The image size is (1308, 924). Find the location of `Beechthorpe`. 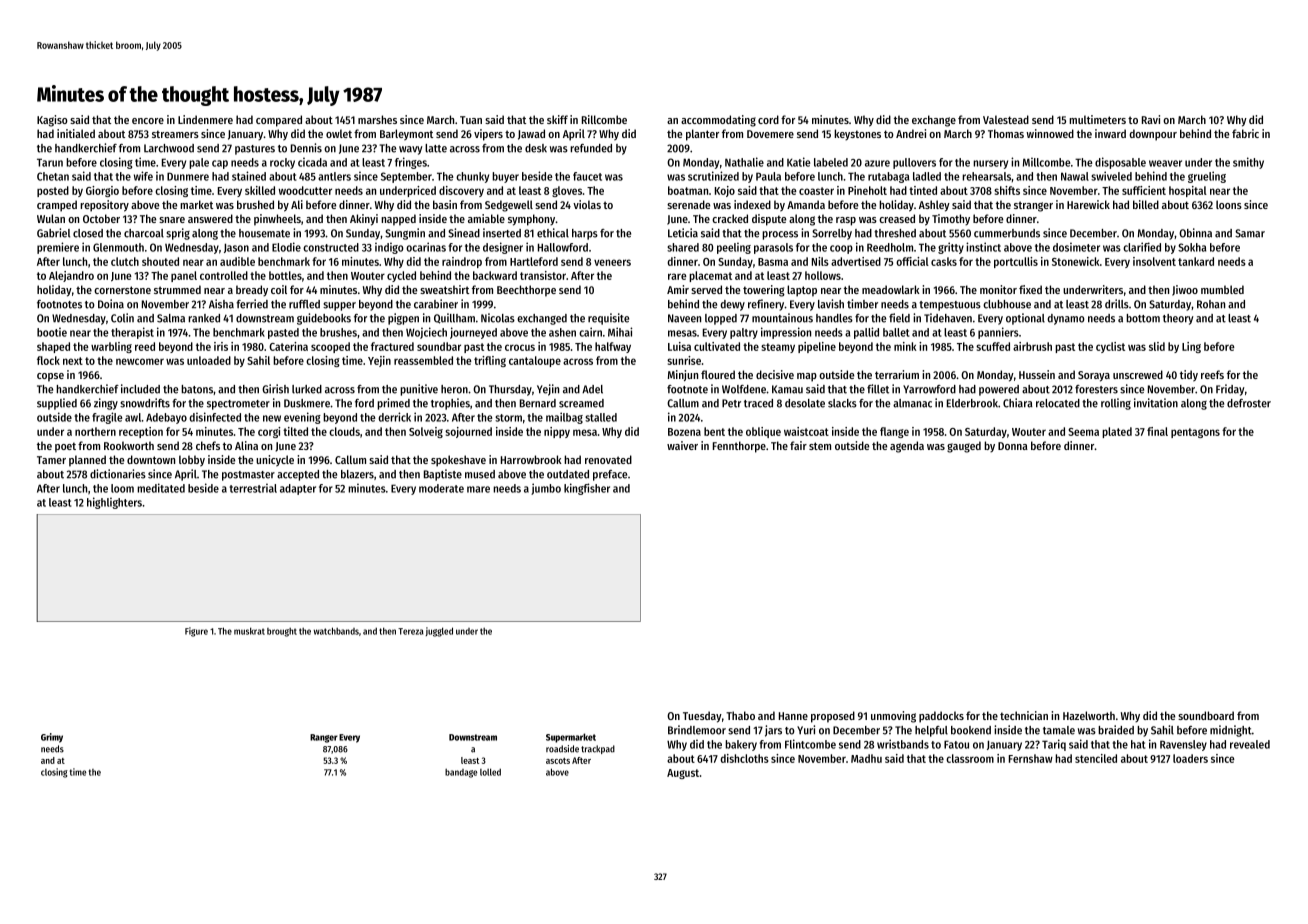

Beechthorpe is located at coordinates (526, 291).
